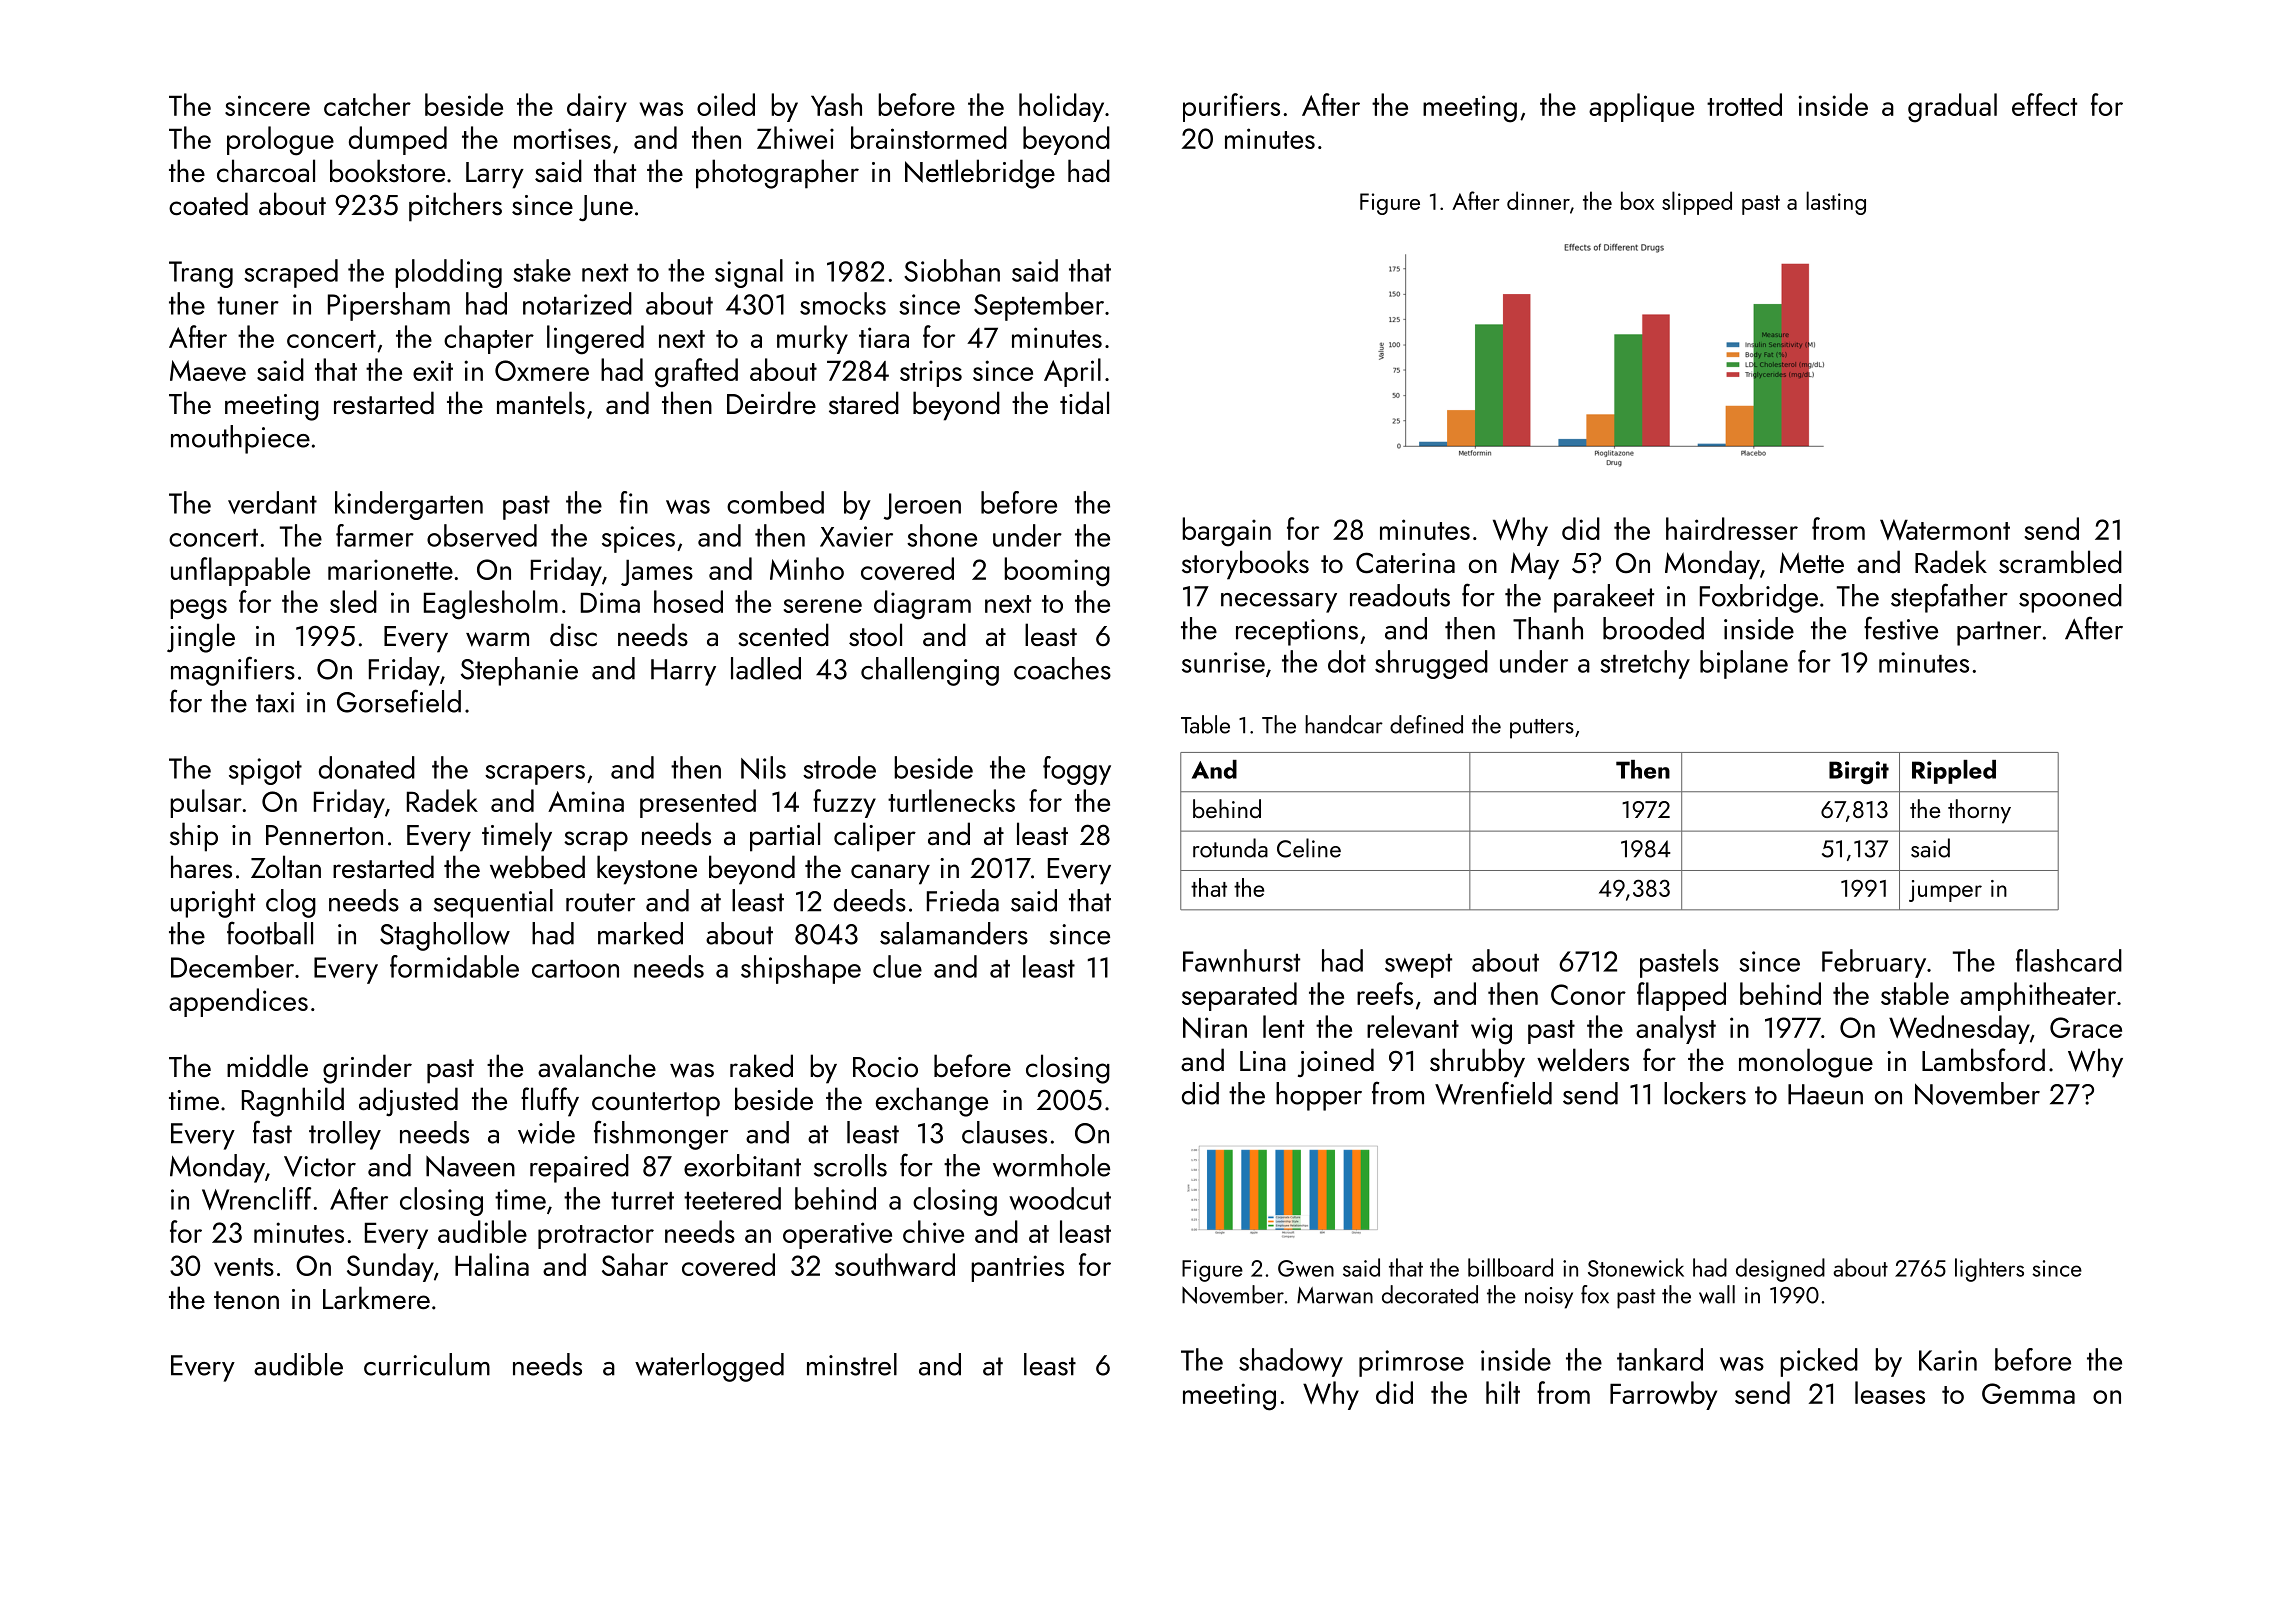 Image resolution: width=2292 pixels, height=1620 pixels. I want to click on minstrel, so click(852, 1364).
